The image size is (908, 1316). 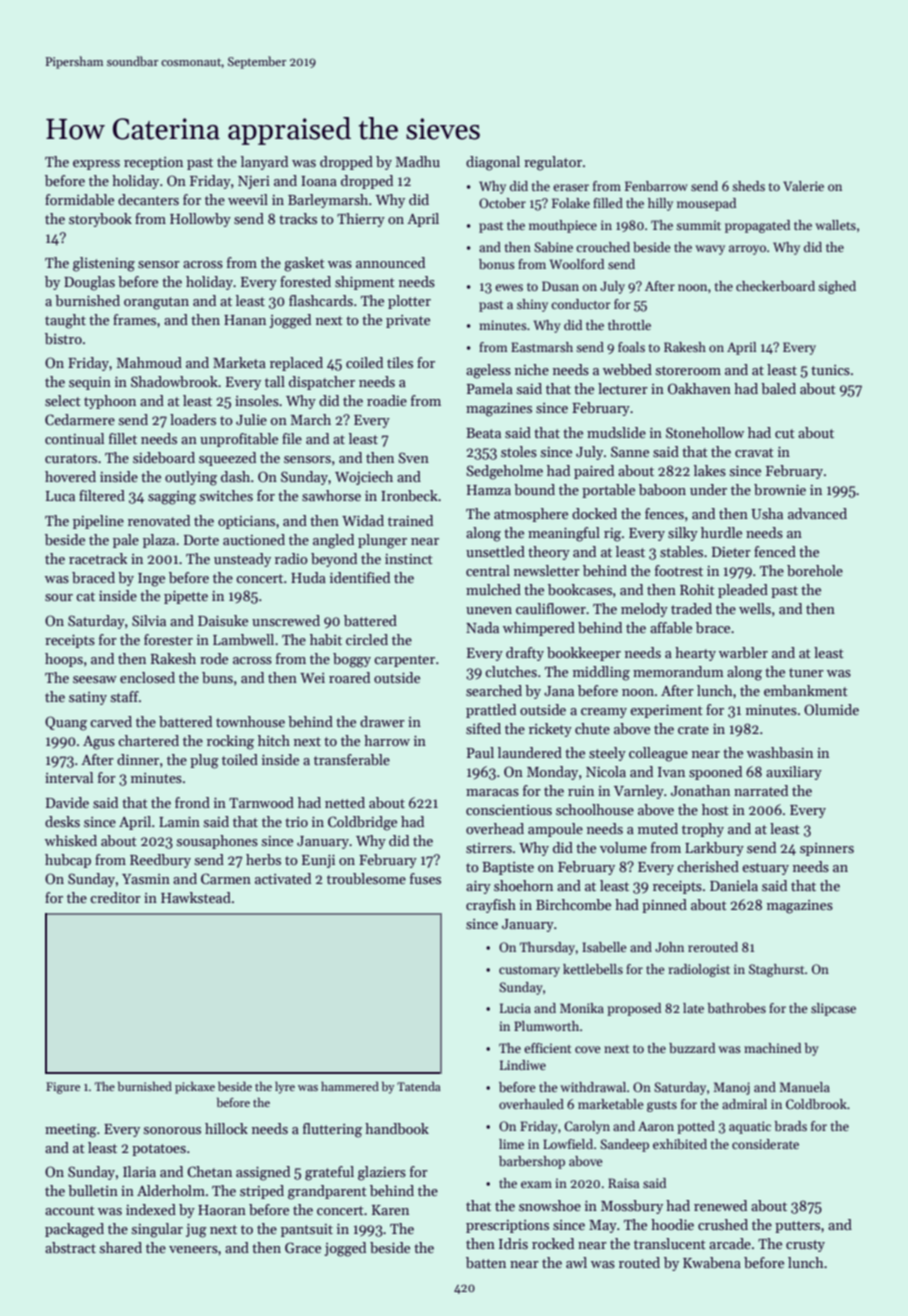 What do you see at coordinates (110, 402) in the screenshot?
I see `typhoon` at bounding box center [110, 402].
